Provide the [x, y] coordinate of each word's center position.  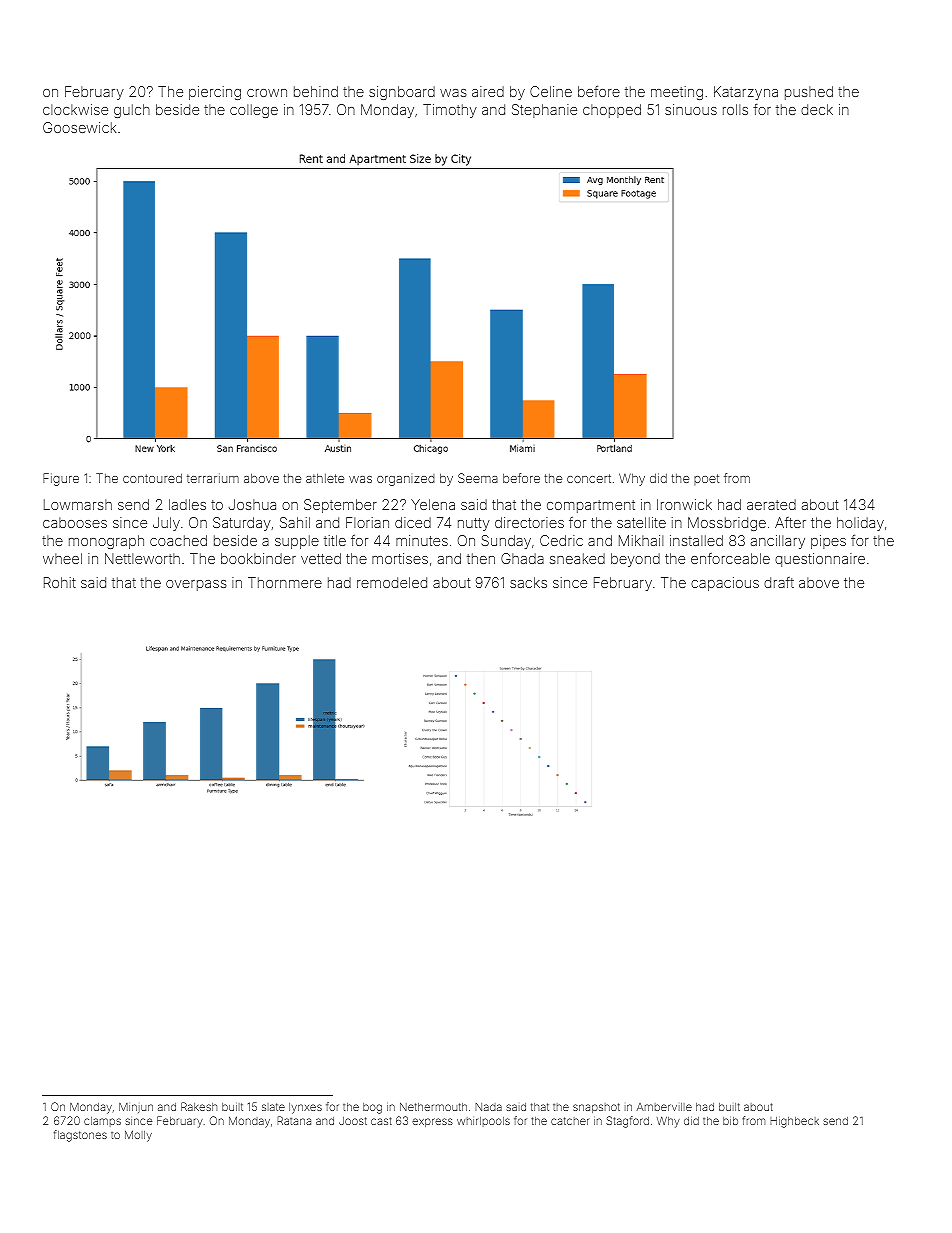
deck [817, 109]
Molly [138, 1136]
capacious [725, 584]
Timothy [450, 111]
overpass [196, 585]
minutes [422, 540]
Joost [353, 1121]
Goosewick [79, 127]
